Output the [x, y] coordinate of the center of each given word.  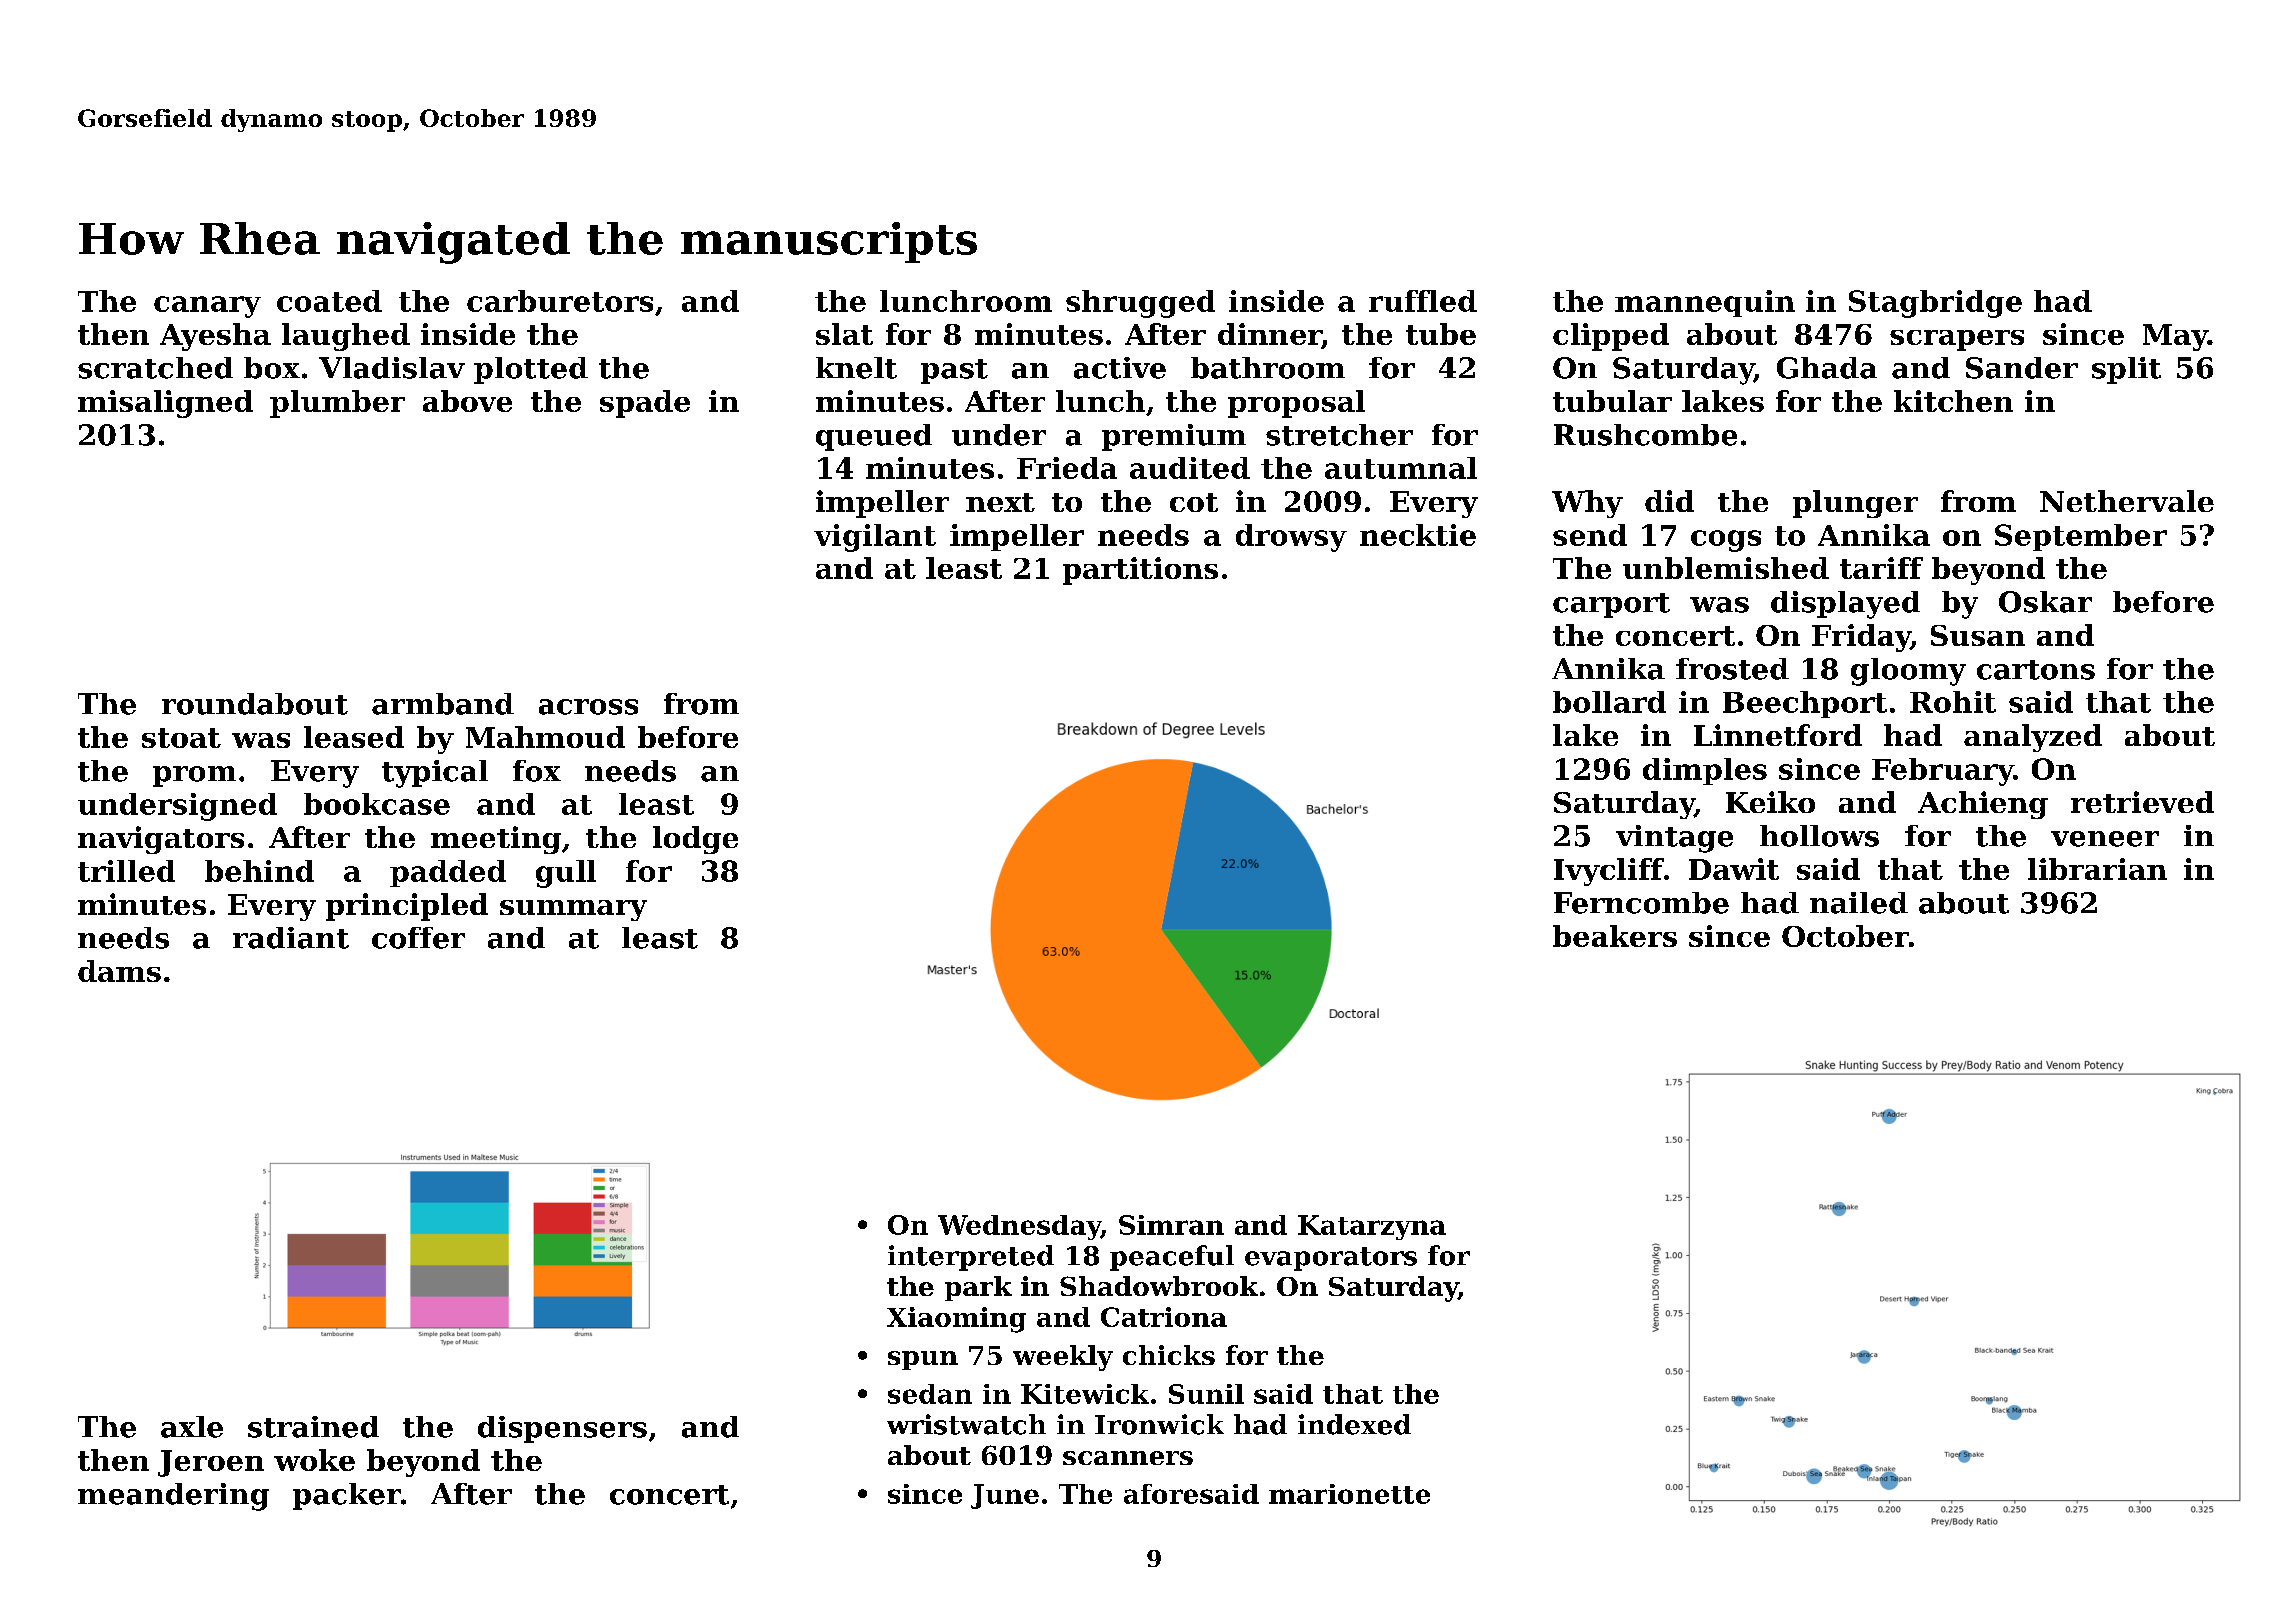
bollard [1609, 702]
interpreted [971, 1258]
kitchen [1953, 401]
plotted [531, 370]
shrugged [1140, 304]
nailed [1859, 903]
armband [443, 704]
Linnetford [1778, 735]
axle [192, 1427]
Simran [1171, 1225]
